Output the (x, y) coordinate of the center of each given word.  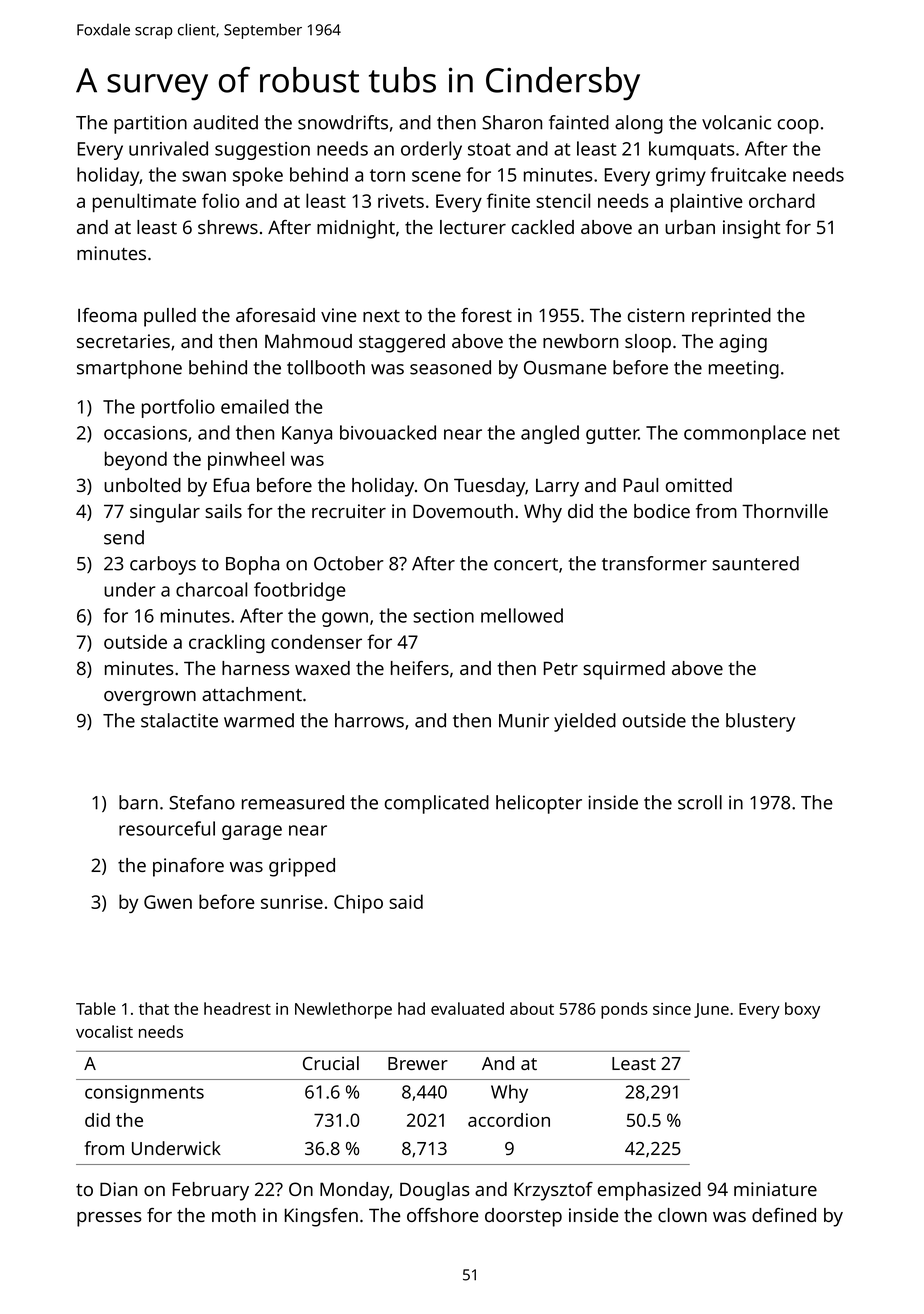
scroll (700, 802)
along (639, 124)
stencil (563, 200)
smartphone (129, 369)
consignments (144, 1094)
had (411, 1008)
